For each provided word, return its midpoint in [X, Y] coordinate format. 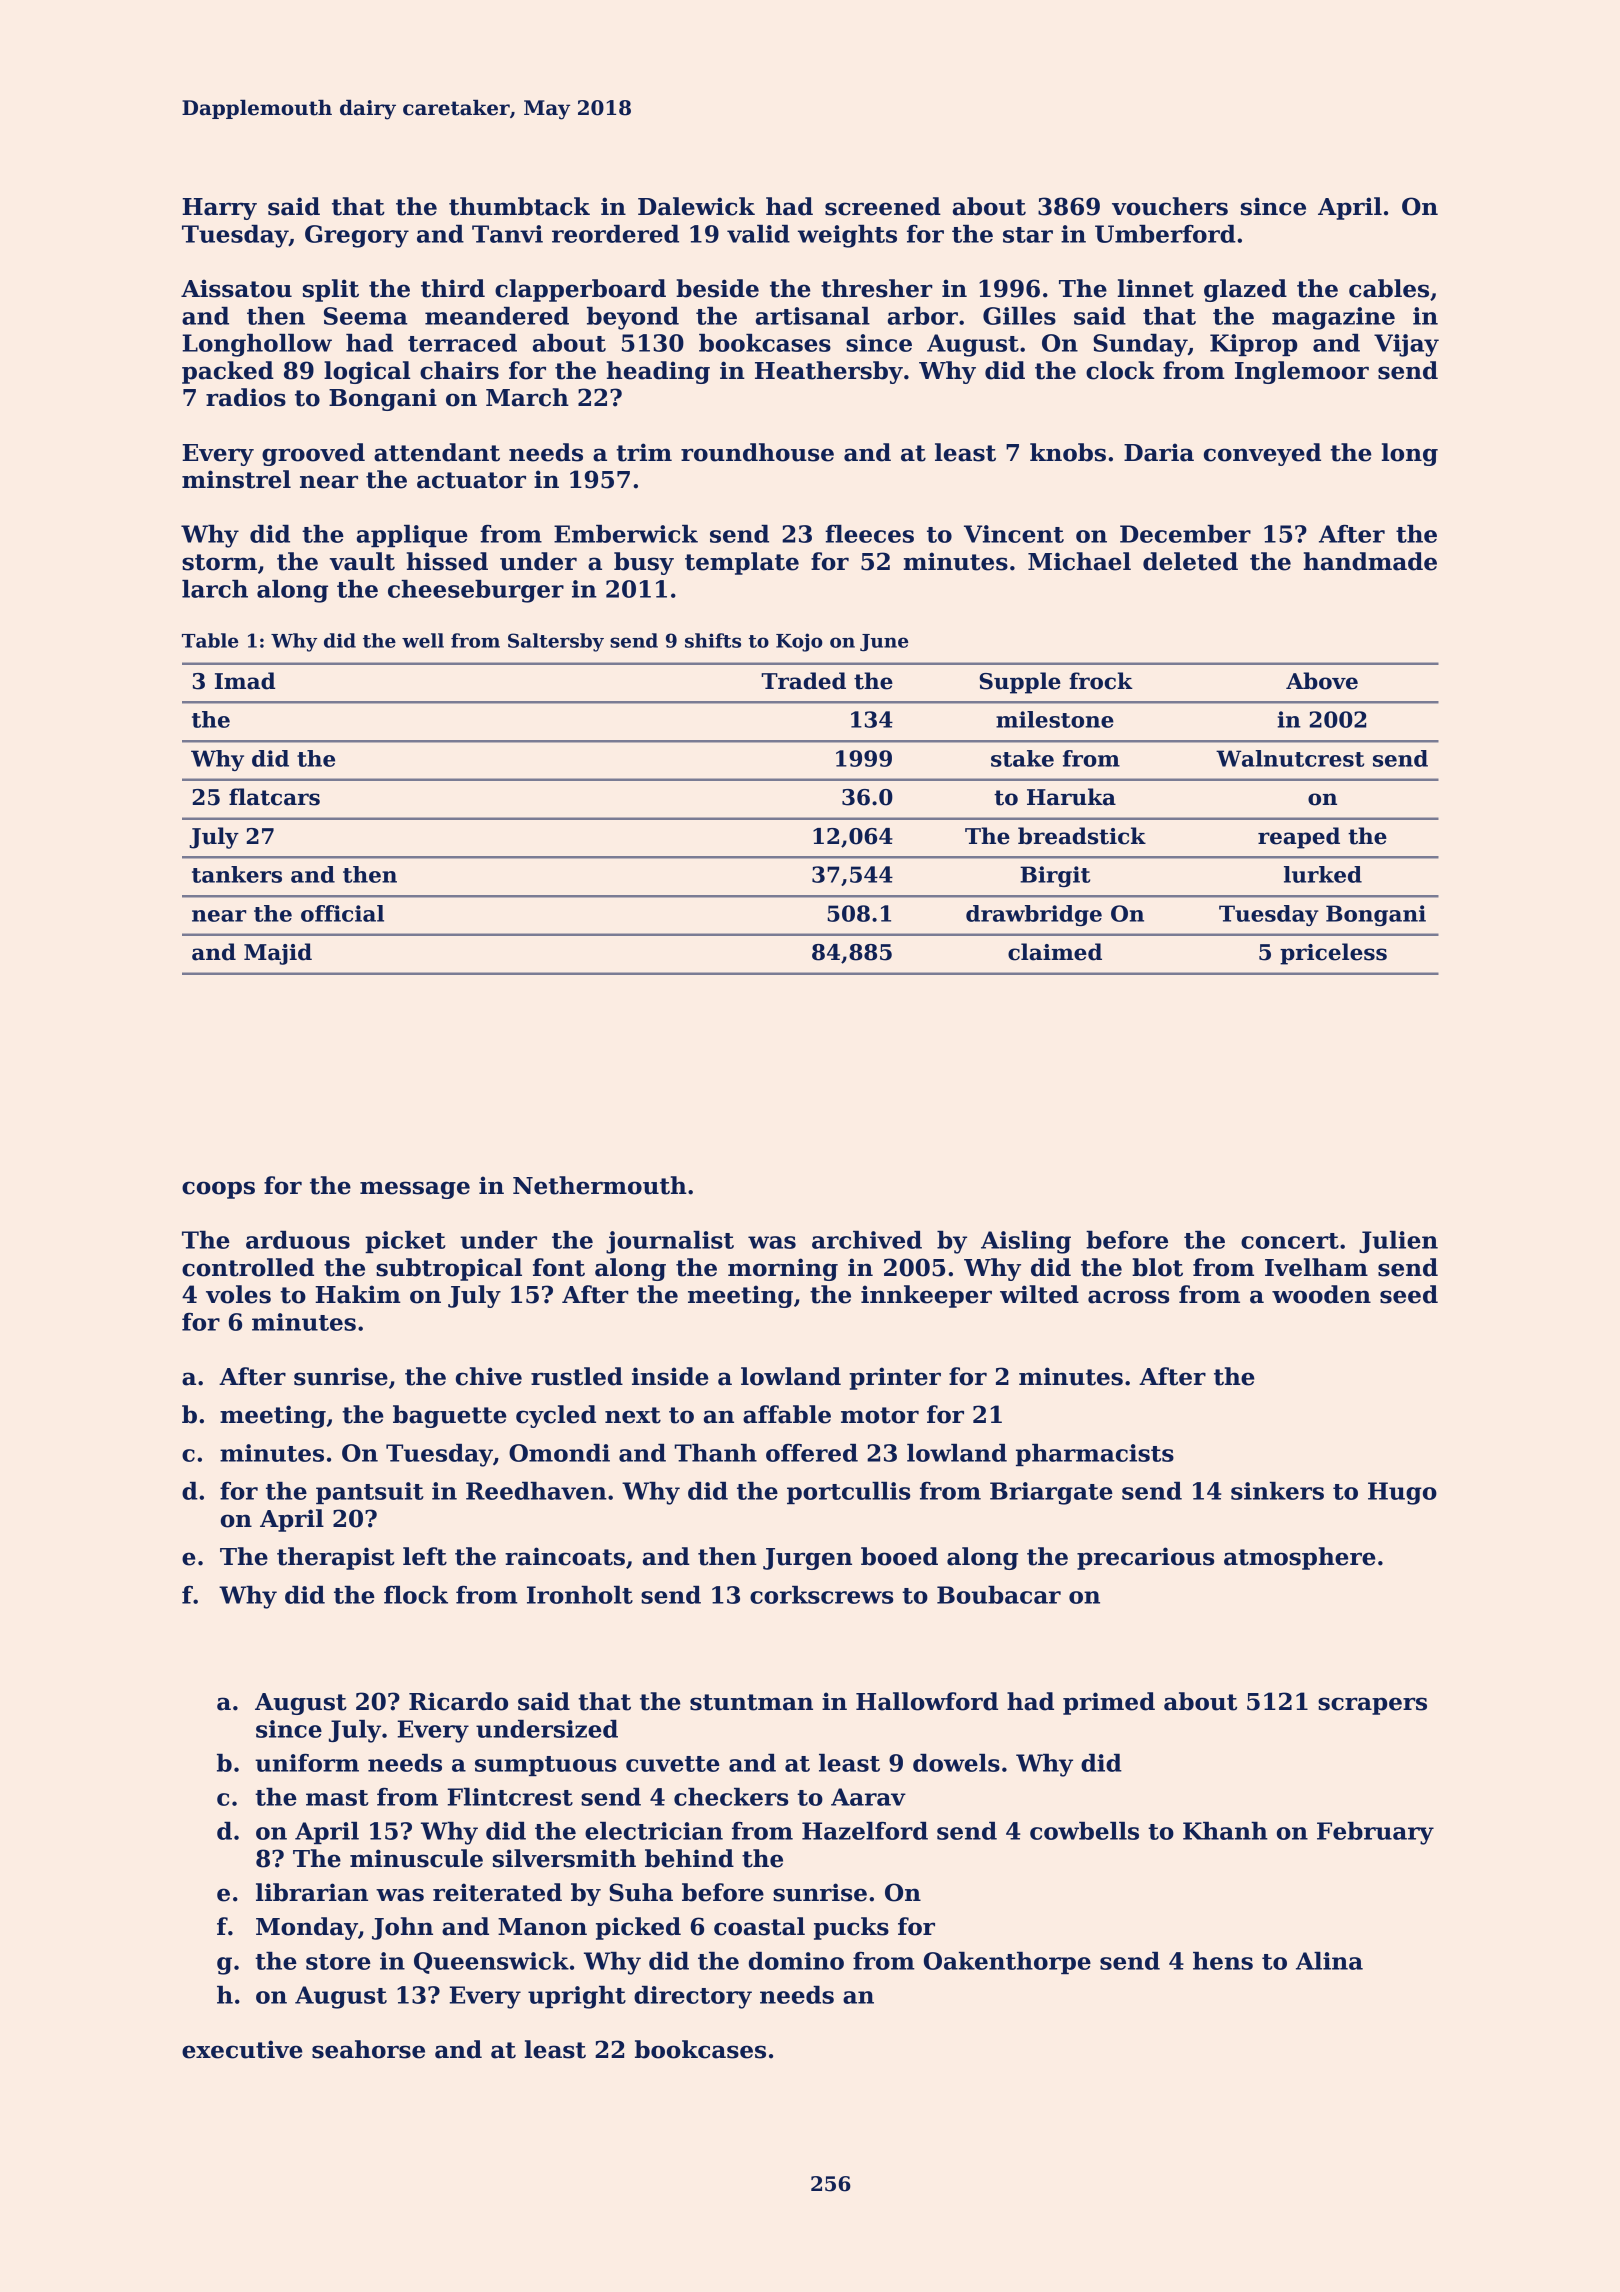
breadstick [1082, 836]
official [342, 913]
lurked [1323, 874]
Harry [219, 209]
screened [883, 206]
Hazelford [865, 1831]
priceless [1333, 954]
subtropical [449, 1269]
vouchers [1170, 206]
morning [783, 1269]
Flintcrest [510, 1797]
